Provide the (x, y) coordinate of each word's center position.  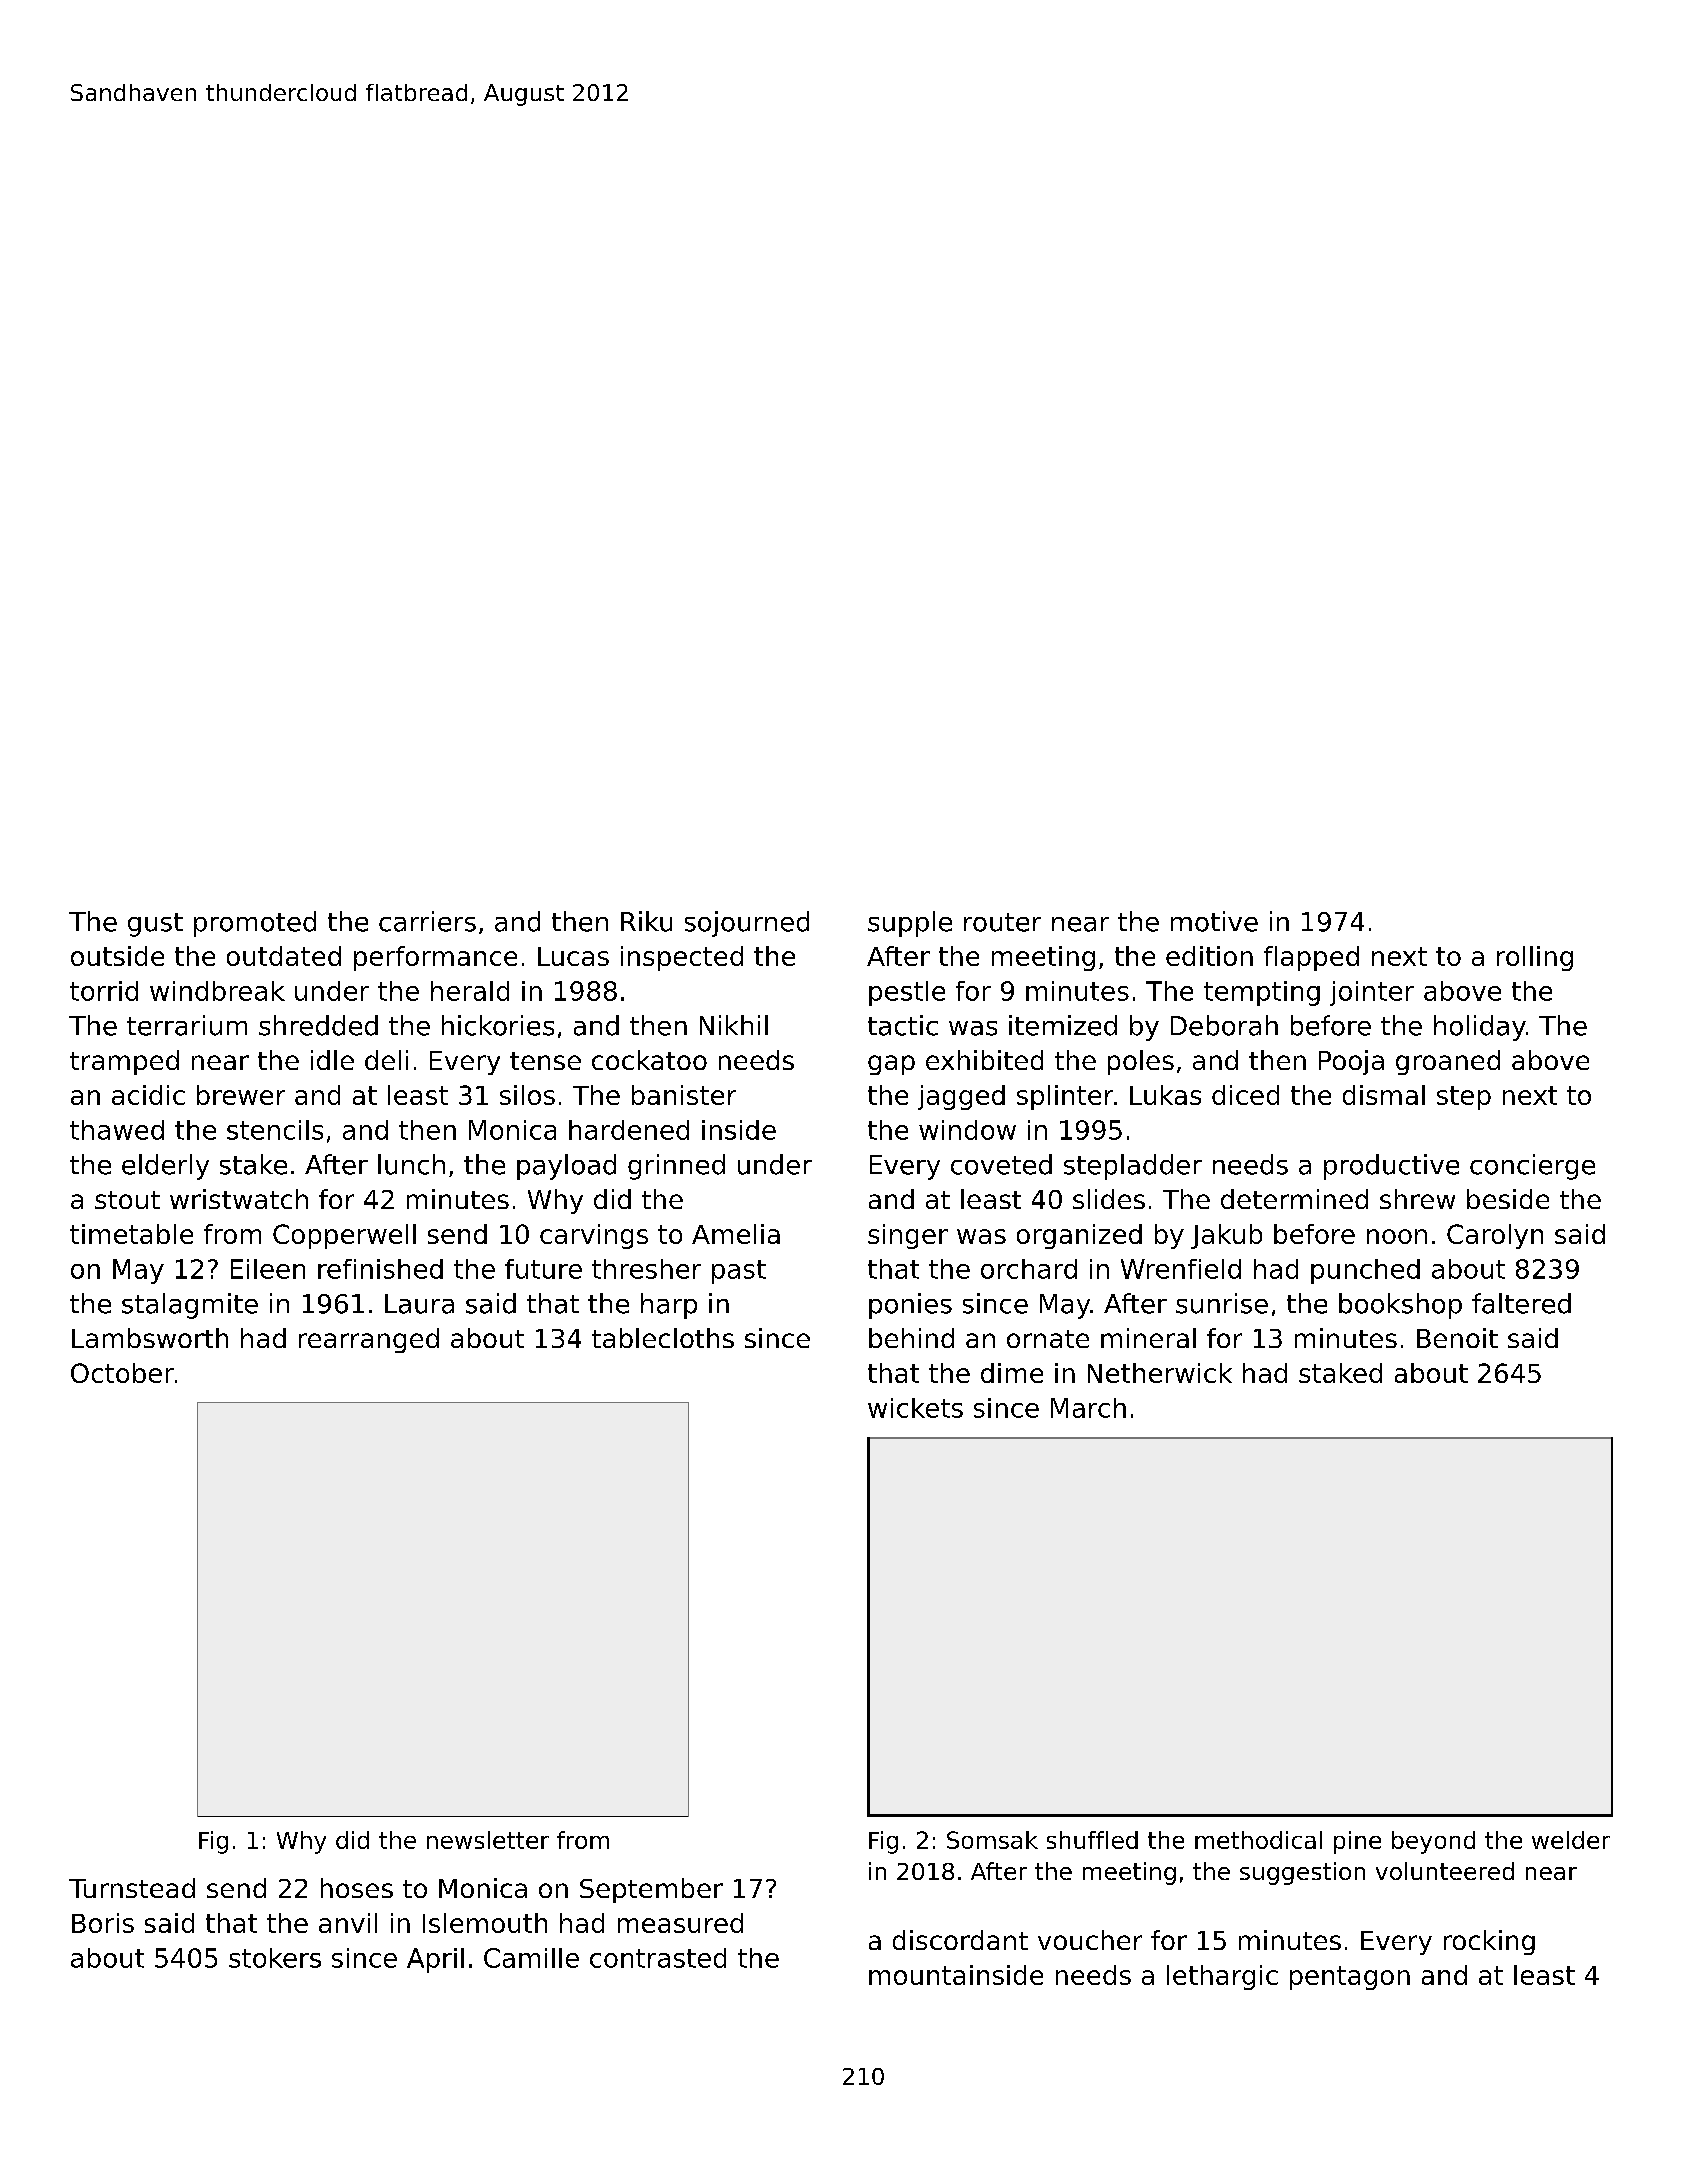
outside (117, 956)
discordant (960, 1940)
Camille (531, 1958)
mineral (1148, 1338)
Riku (646, 921)
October (122, 1373)
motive (1214, 921)
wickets (915, 1408)
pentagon (1350, 1978)
